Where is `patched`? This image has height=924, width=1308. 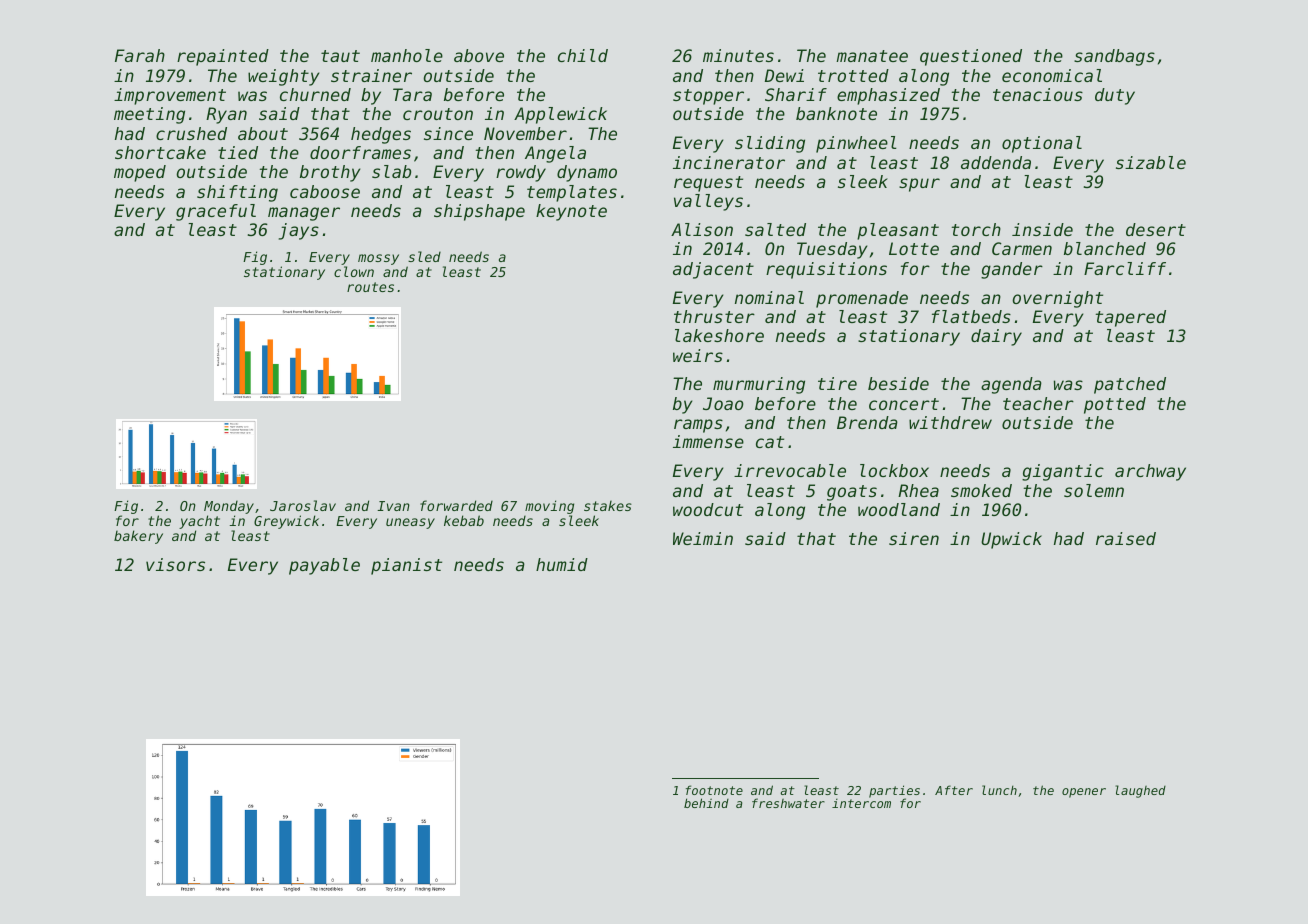 patched is located at coordinates (1130, 385).
